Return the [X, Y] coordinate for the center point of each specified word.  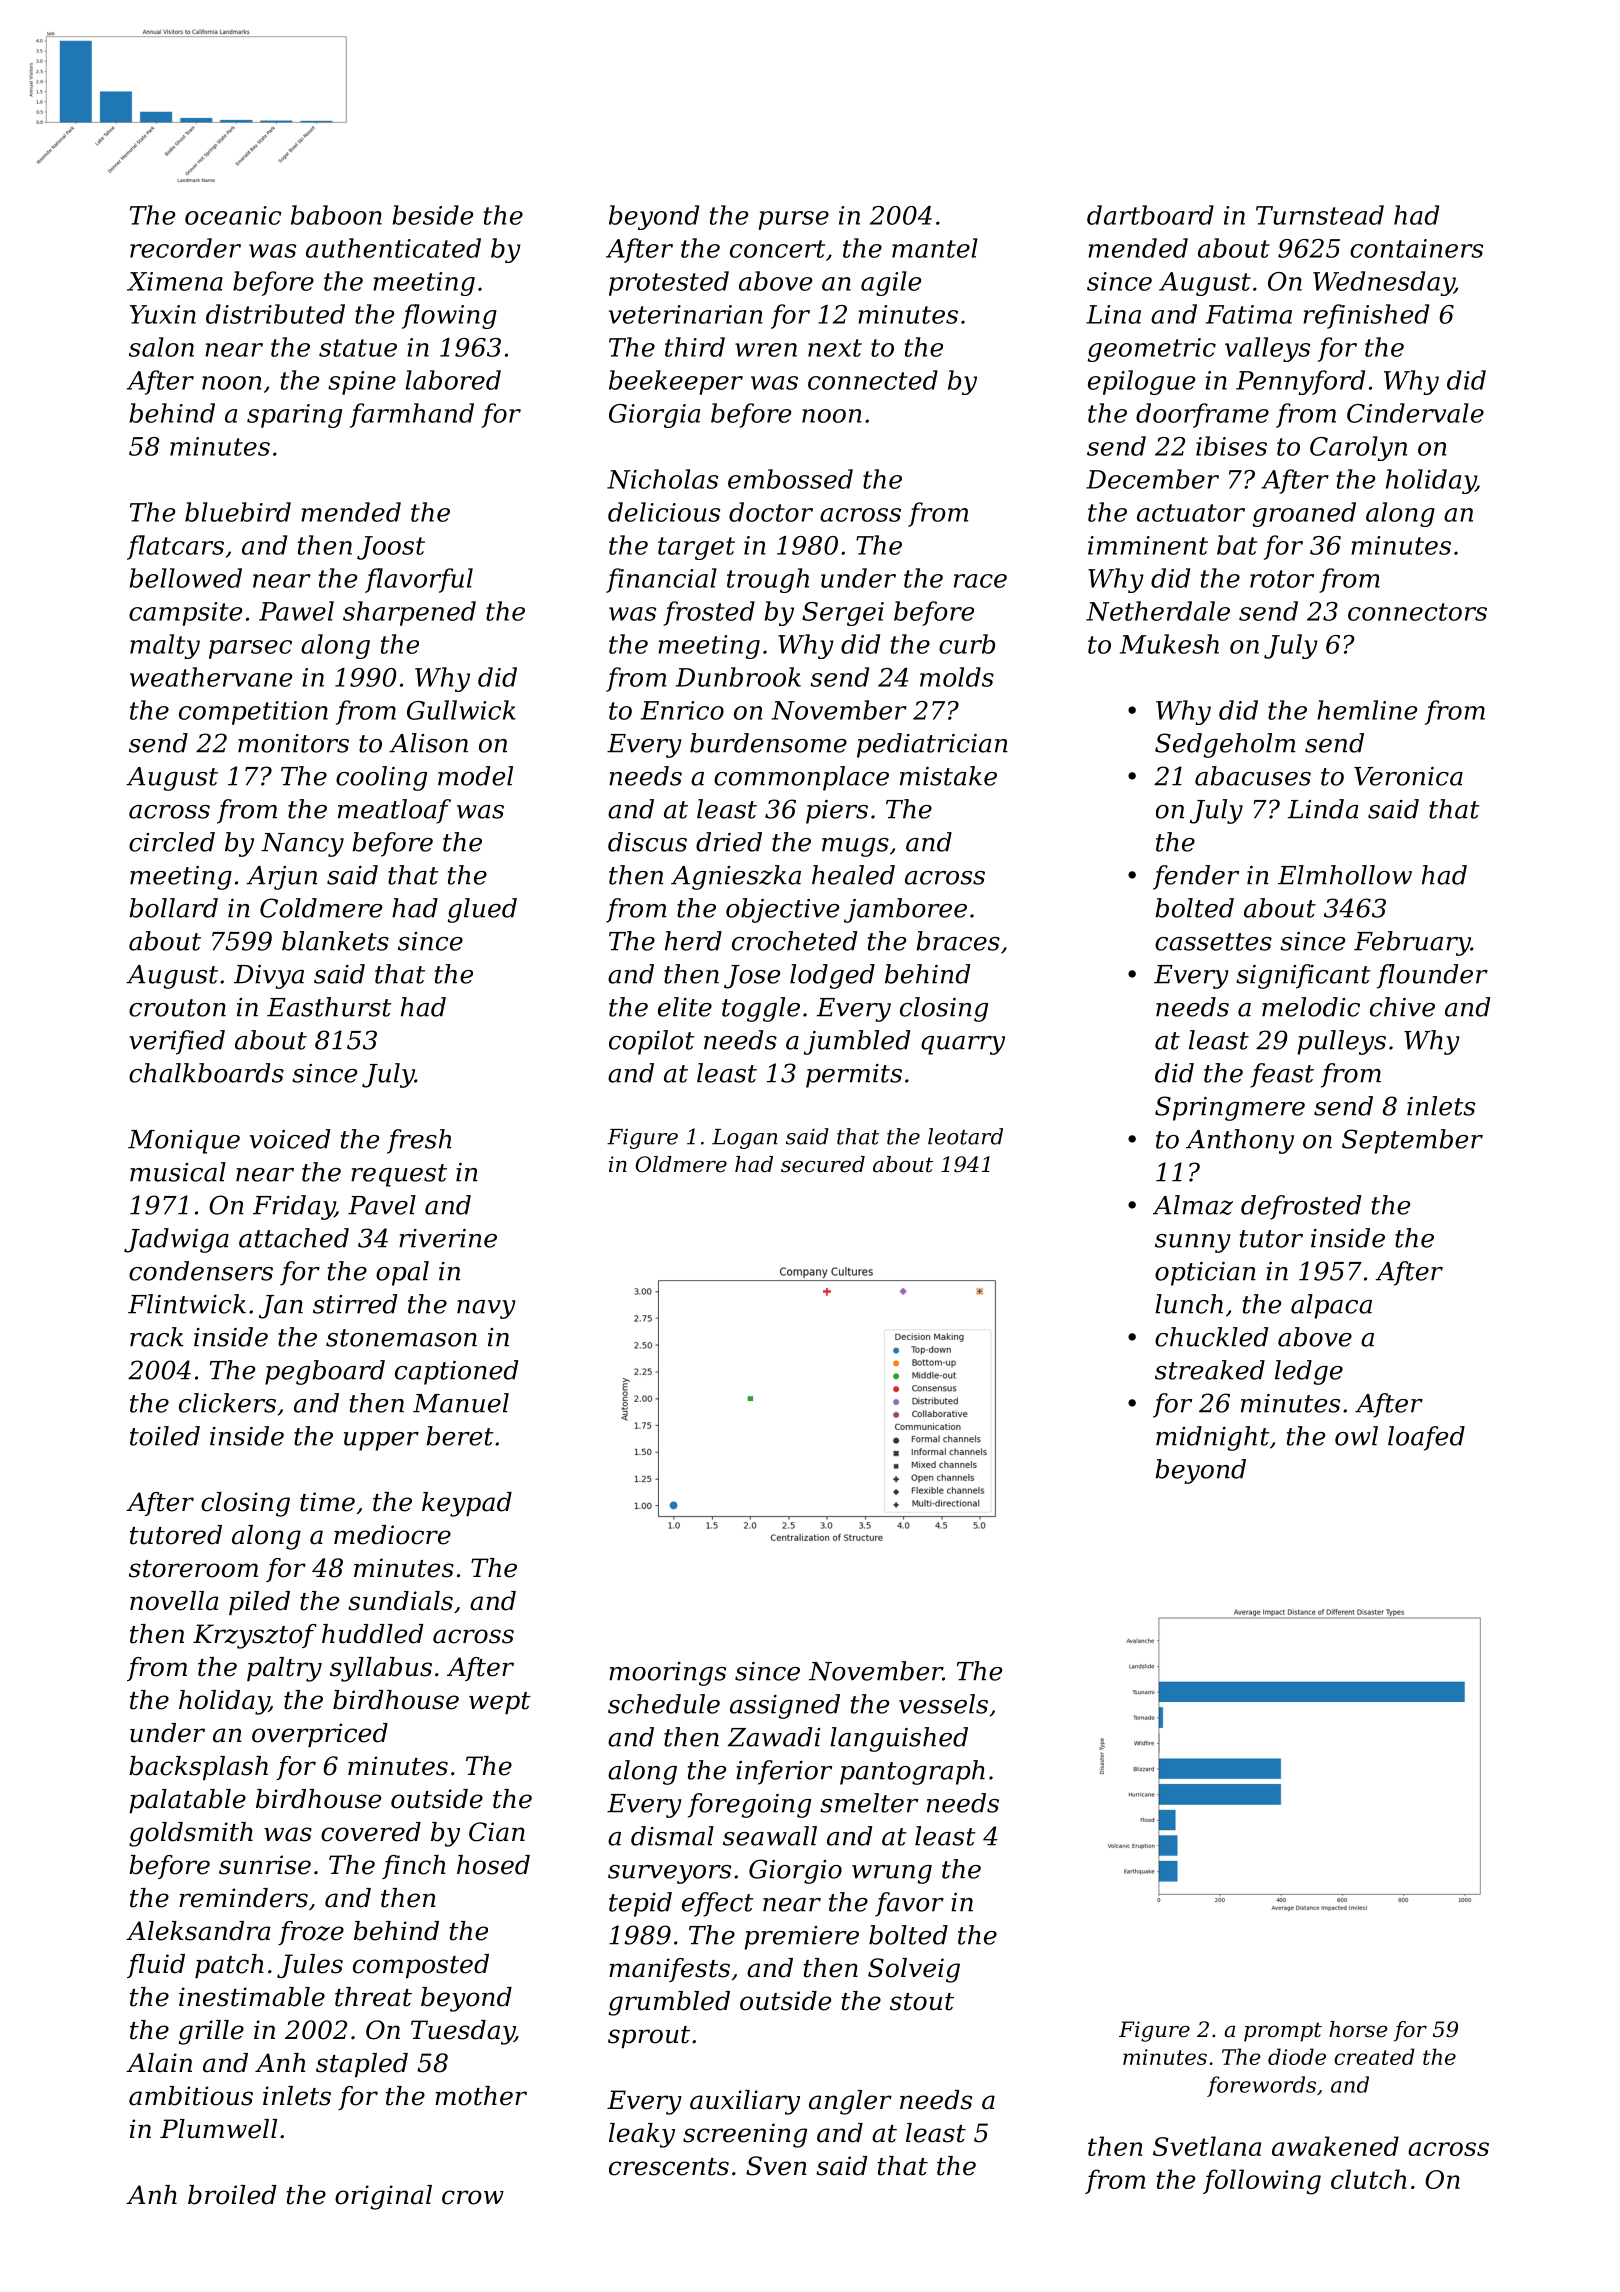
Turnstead [1320, 215]
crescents [669, 2167]
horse [1358, 2029]
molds [957, 677]
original [383, 2197]
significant [1303, 976]
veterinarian [686, 314]
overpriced [320, 1735]
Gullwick [461, 710]
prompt [1283, 2032]
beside [433, 215]
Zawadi [774, 1737]
